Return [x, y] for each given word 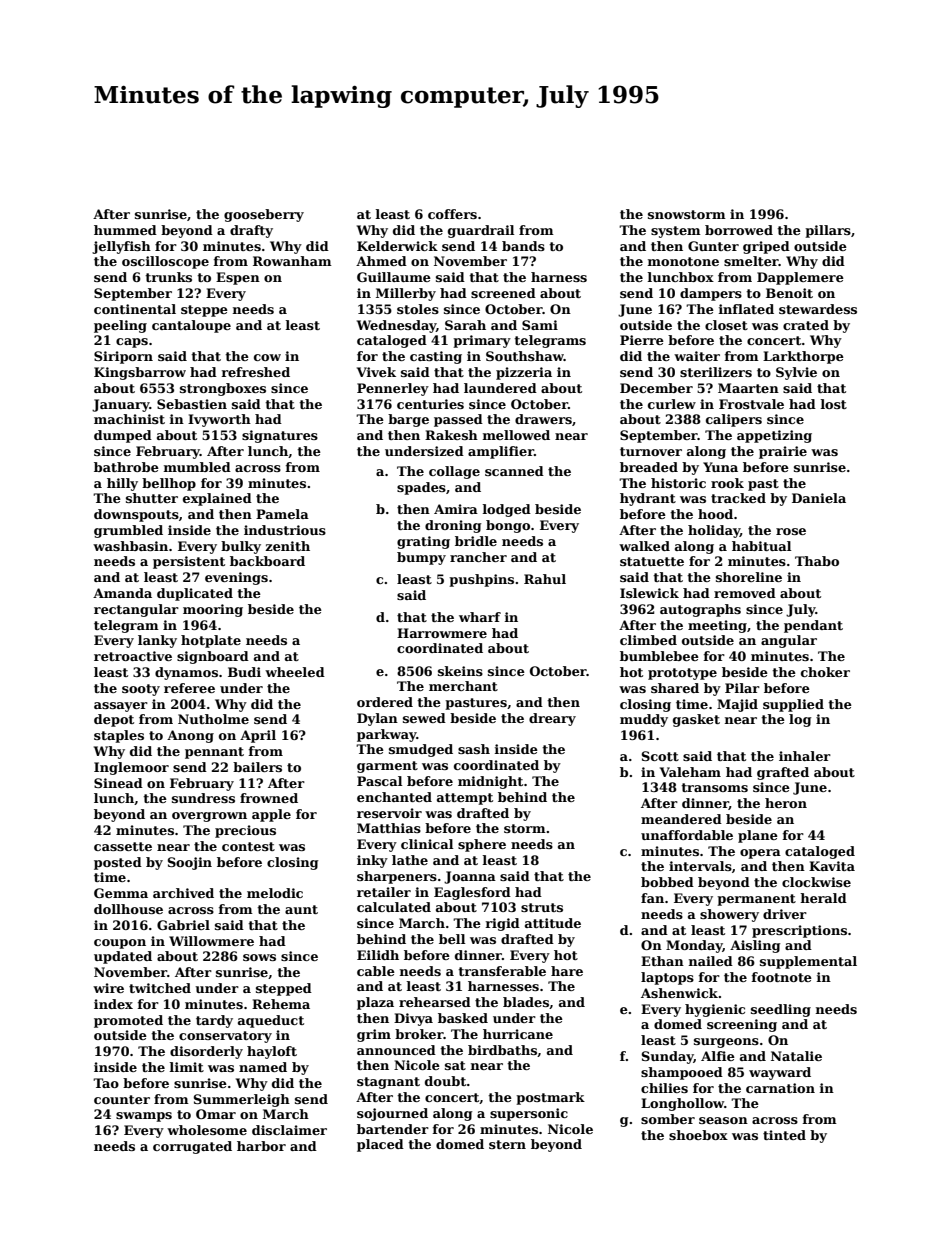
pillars [828, 231]
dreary [552, 719]
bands [523, 246]
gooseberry [264, 215]
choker [825, 672]
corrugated [192, 1147]
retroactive [133, 656]
